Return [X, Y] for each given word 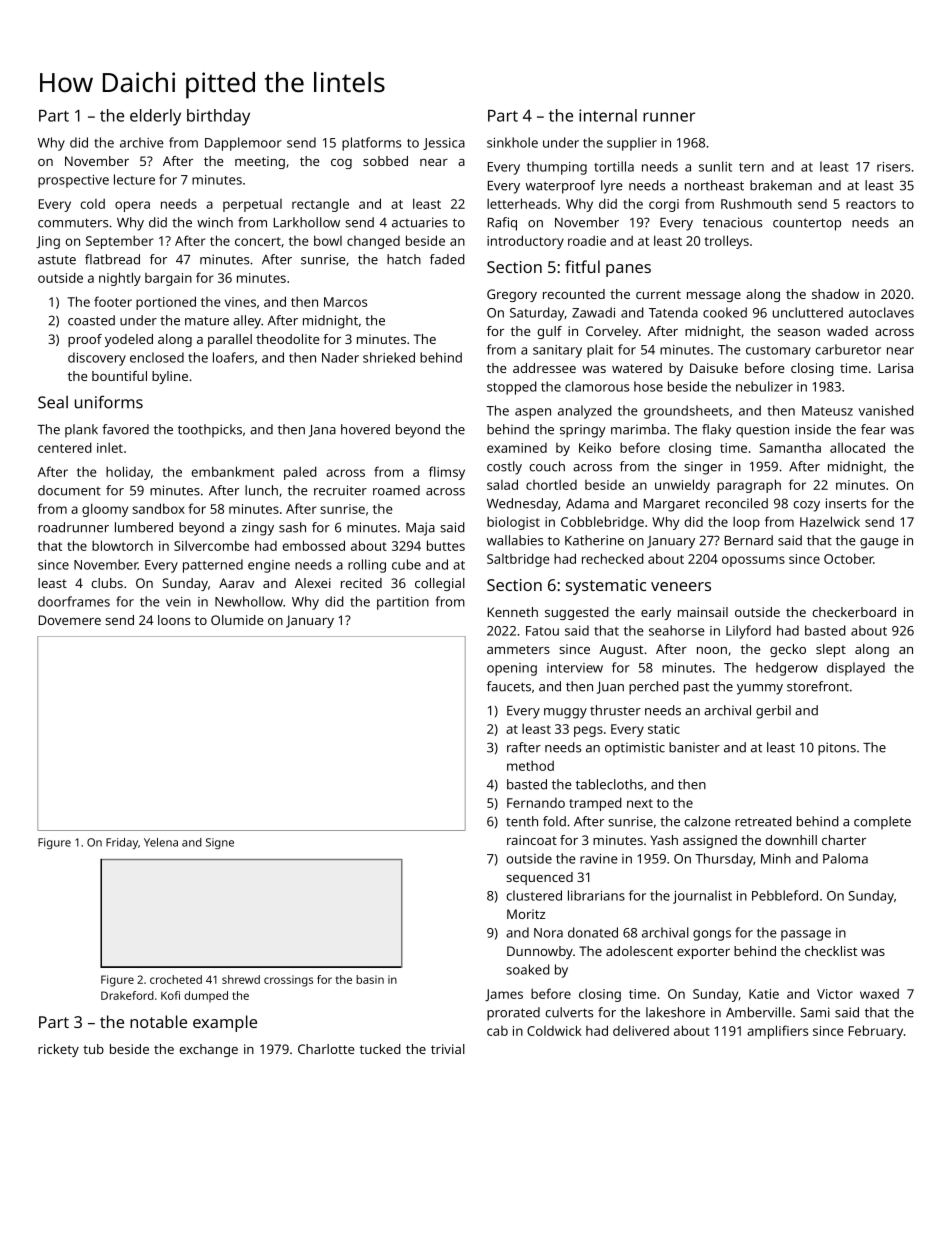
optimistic [635, 749]
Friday [122, 843]
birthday [218, 117]
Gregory [512, 295]
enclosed [157, 357]
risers [893, 167]
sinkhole [512, 142]
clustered [534, 895]
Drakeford [127, 995]
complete [882, 823]
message [714, 297]
